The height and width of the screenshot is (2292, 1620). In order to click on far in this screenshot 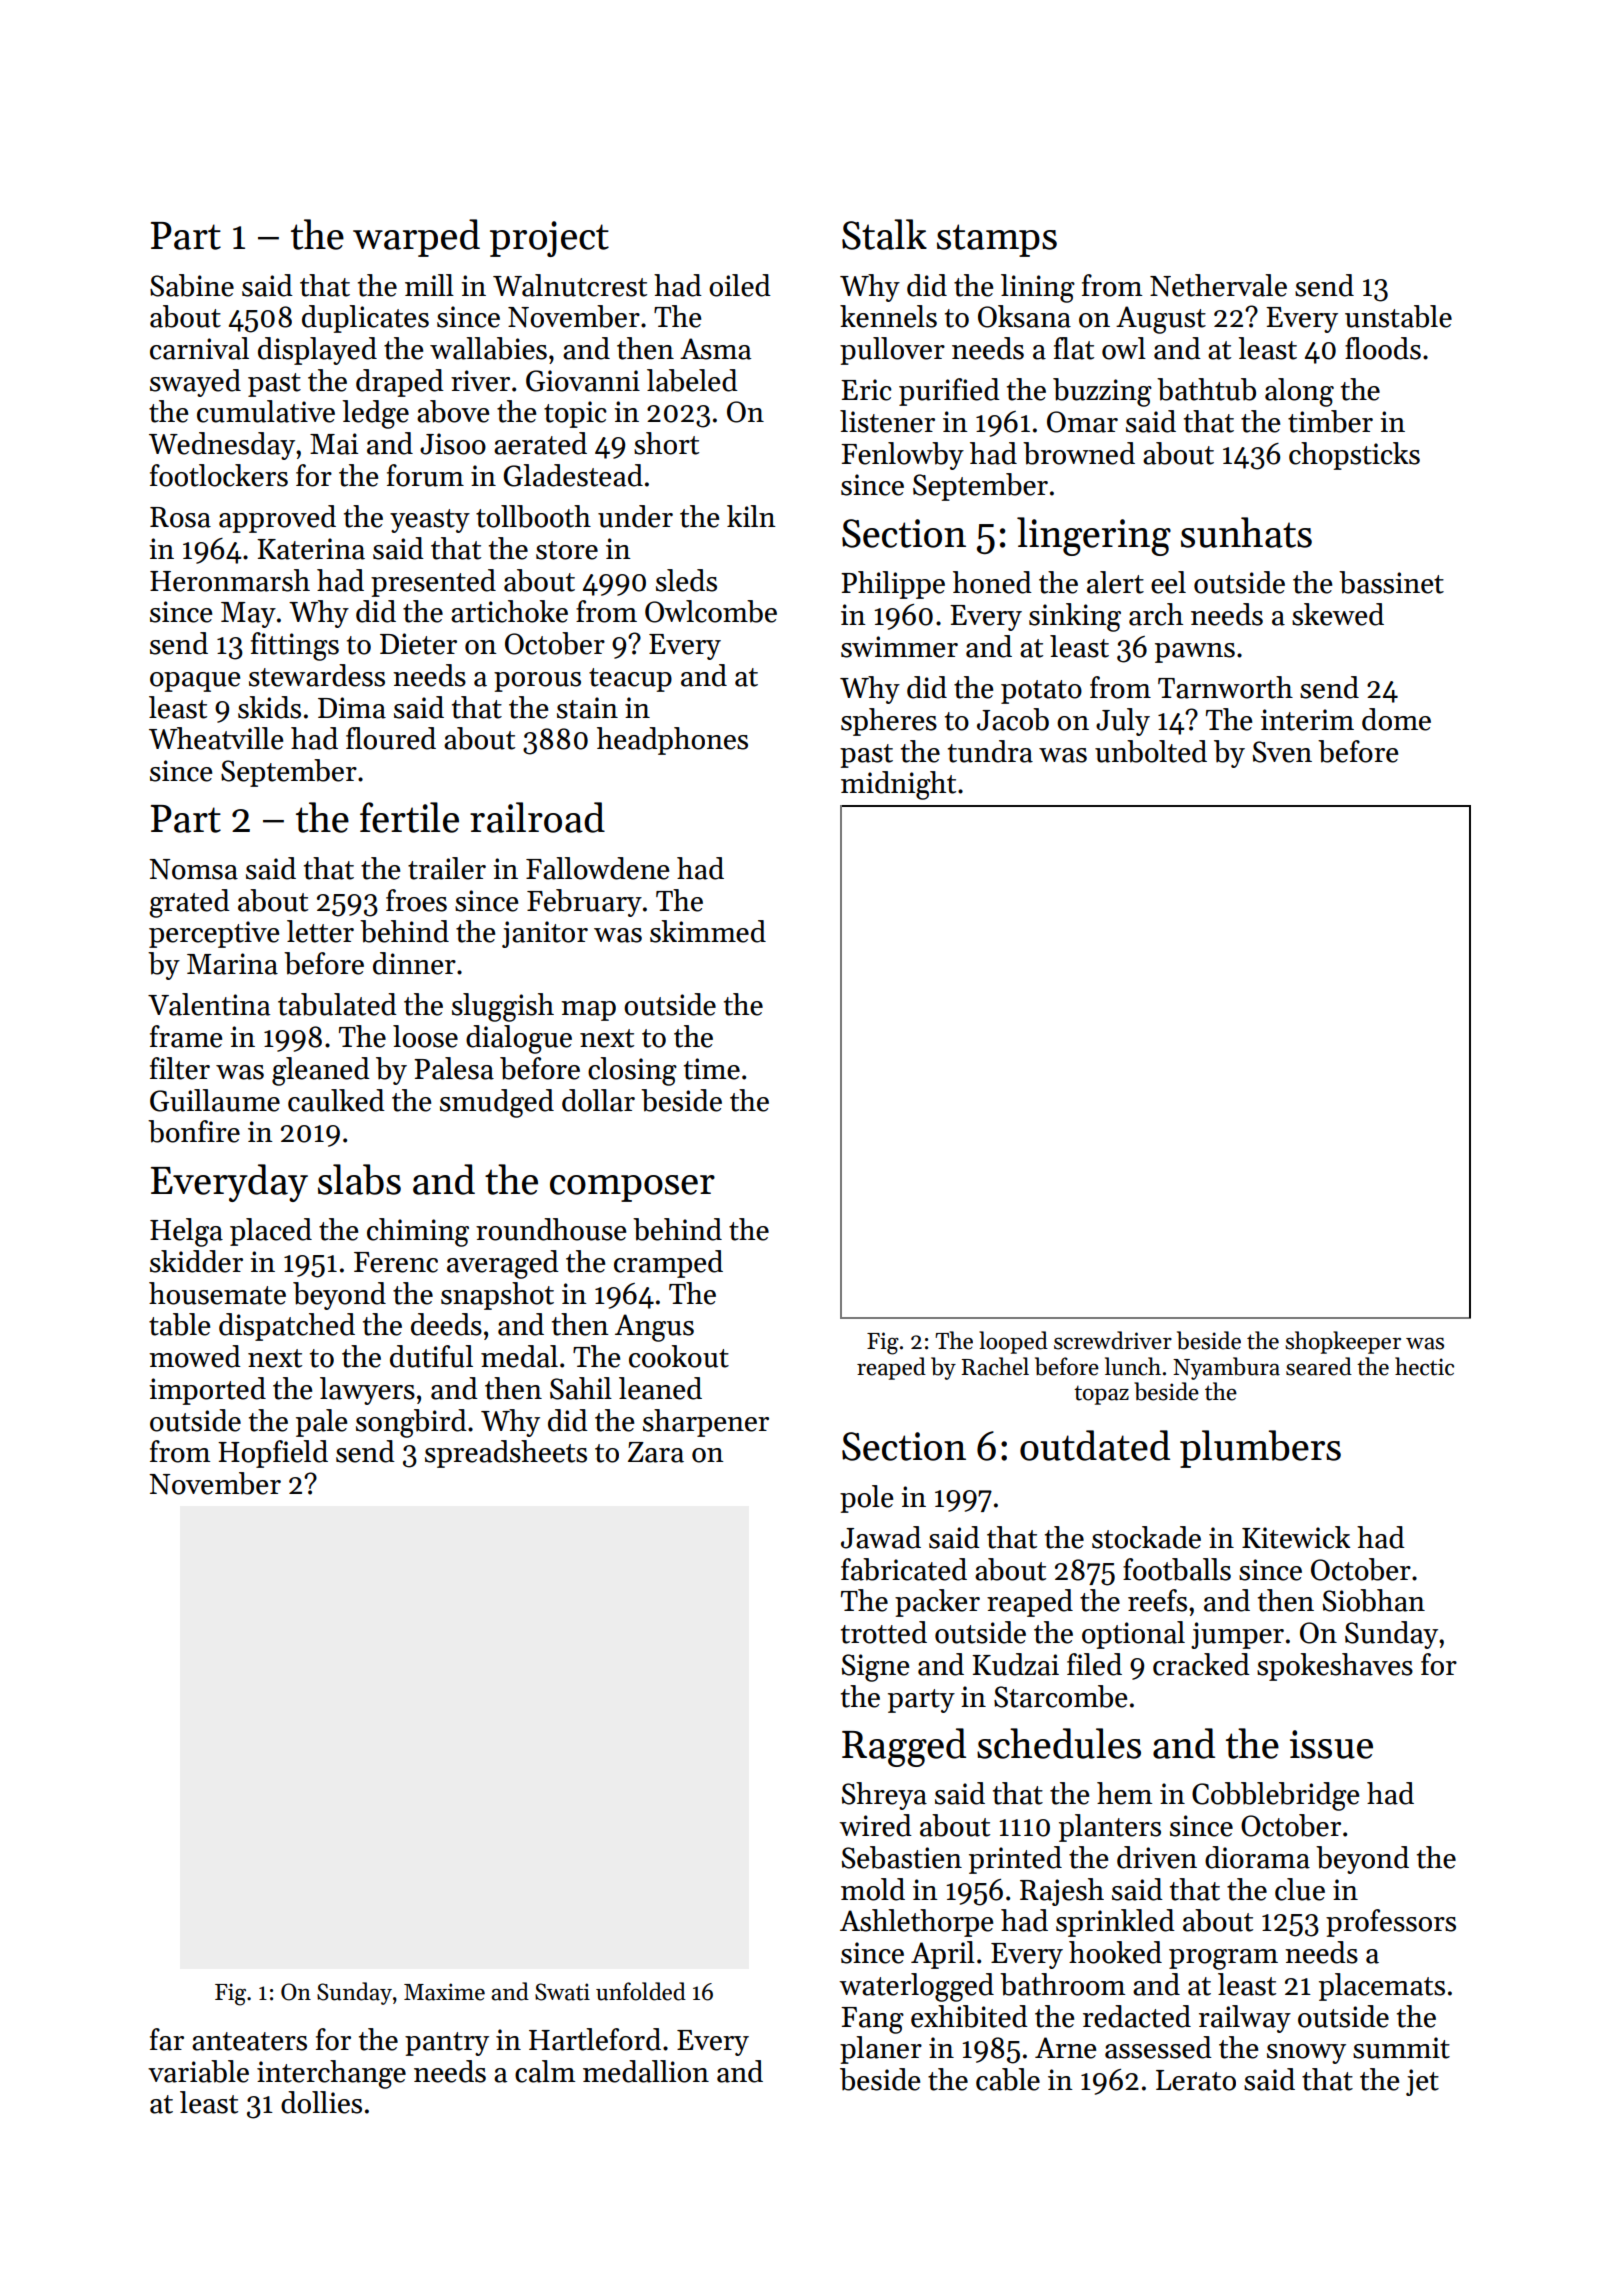, I will do `click(167, 2039)`.
